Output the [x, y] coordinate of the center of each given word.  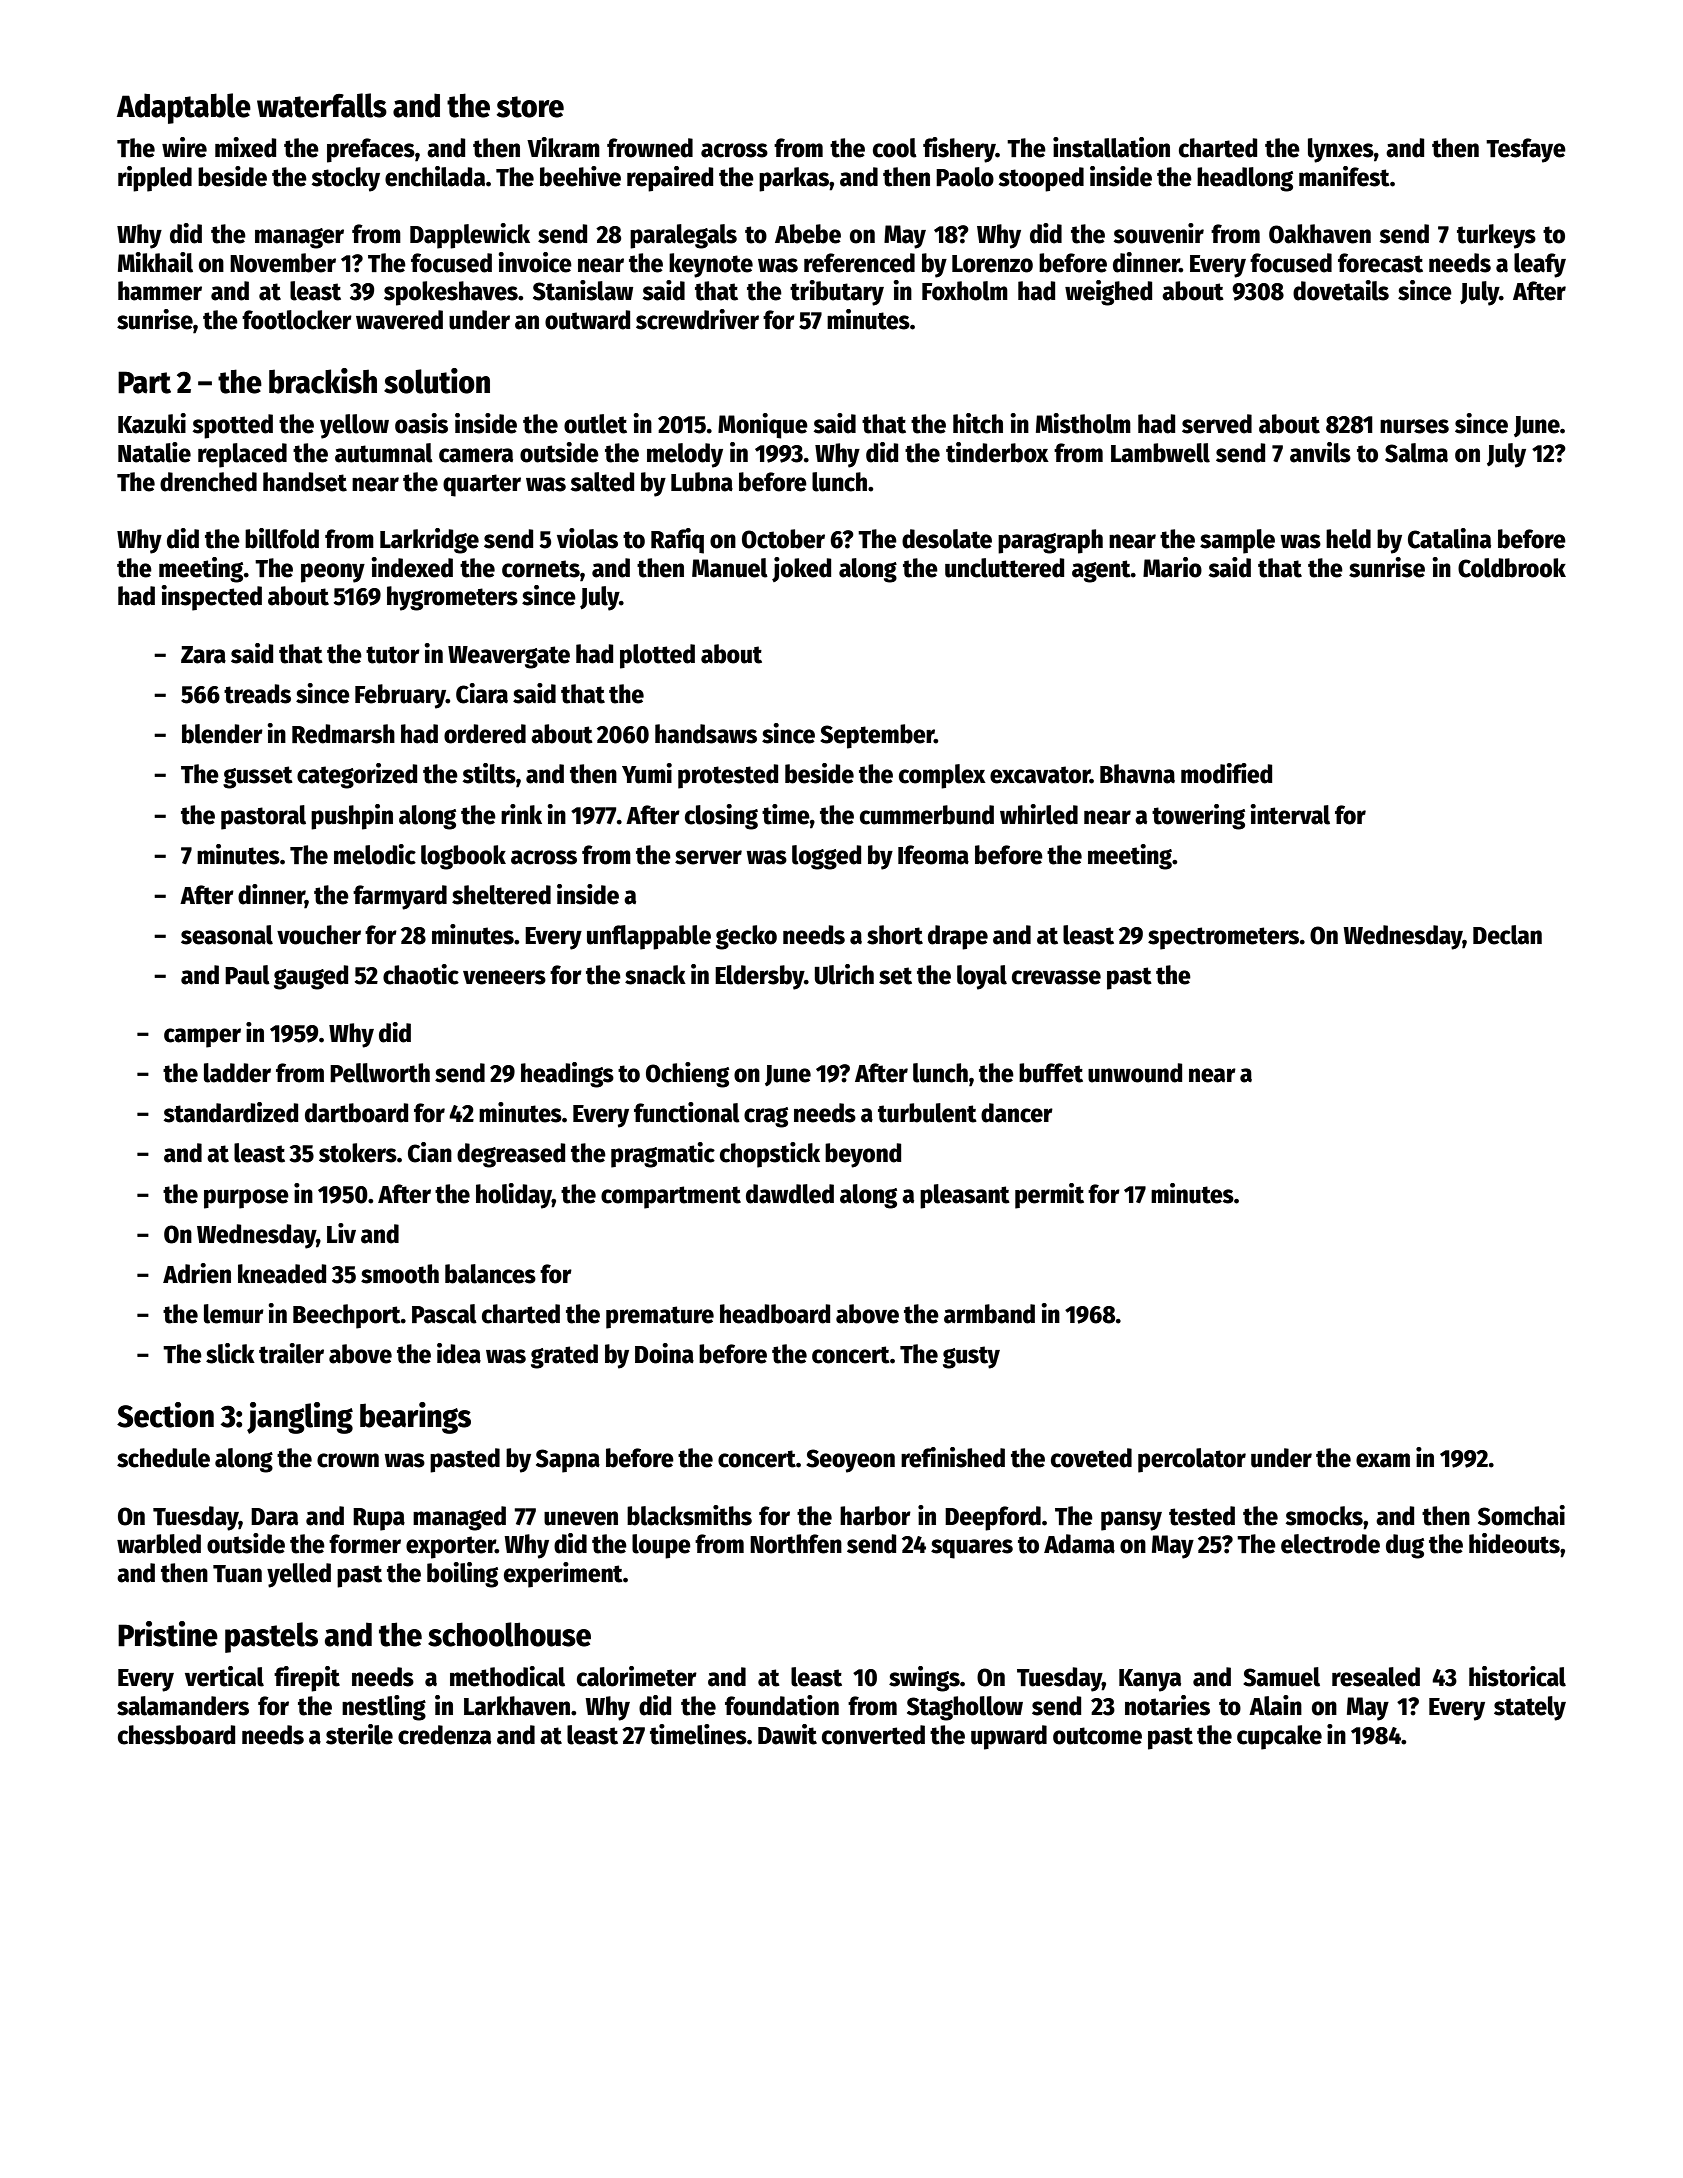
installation [1111, 147]
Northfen [796, 1544]
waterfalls [322, 105]
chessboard [176, 1735]
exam [1383, 1460]
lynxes [1341, 150]
